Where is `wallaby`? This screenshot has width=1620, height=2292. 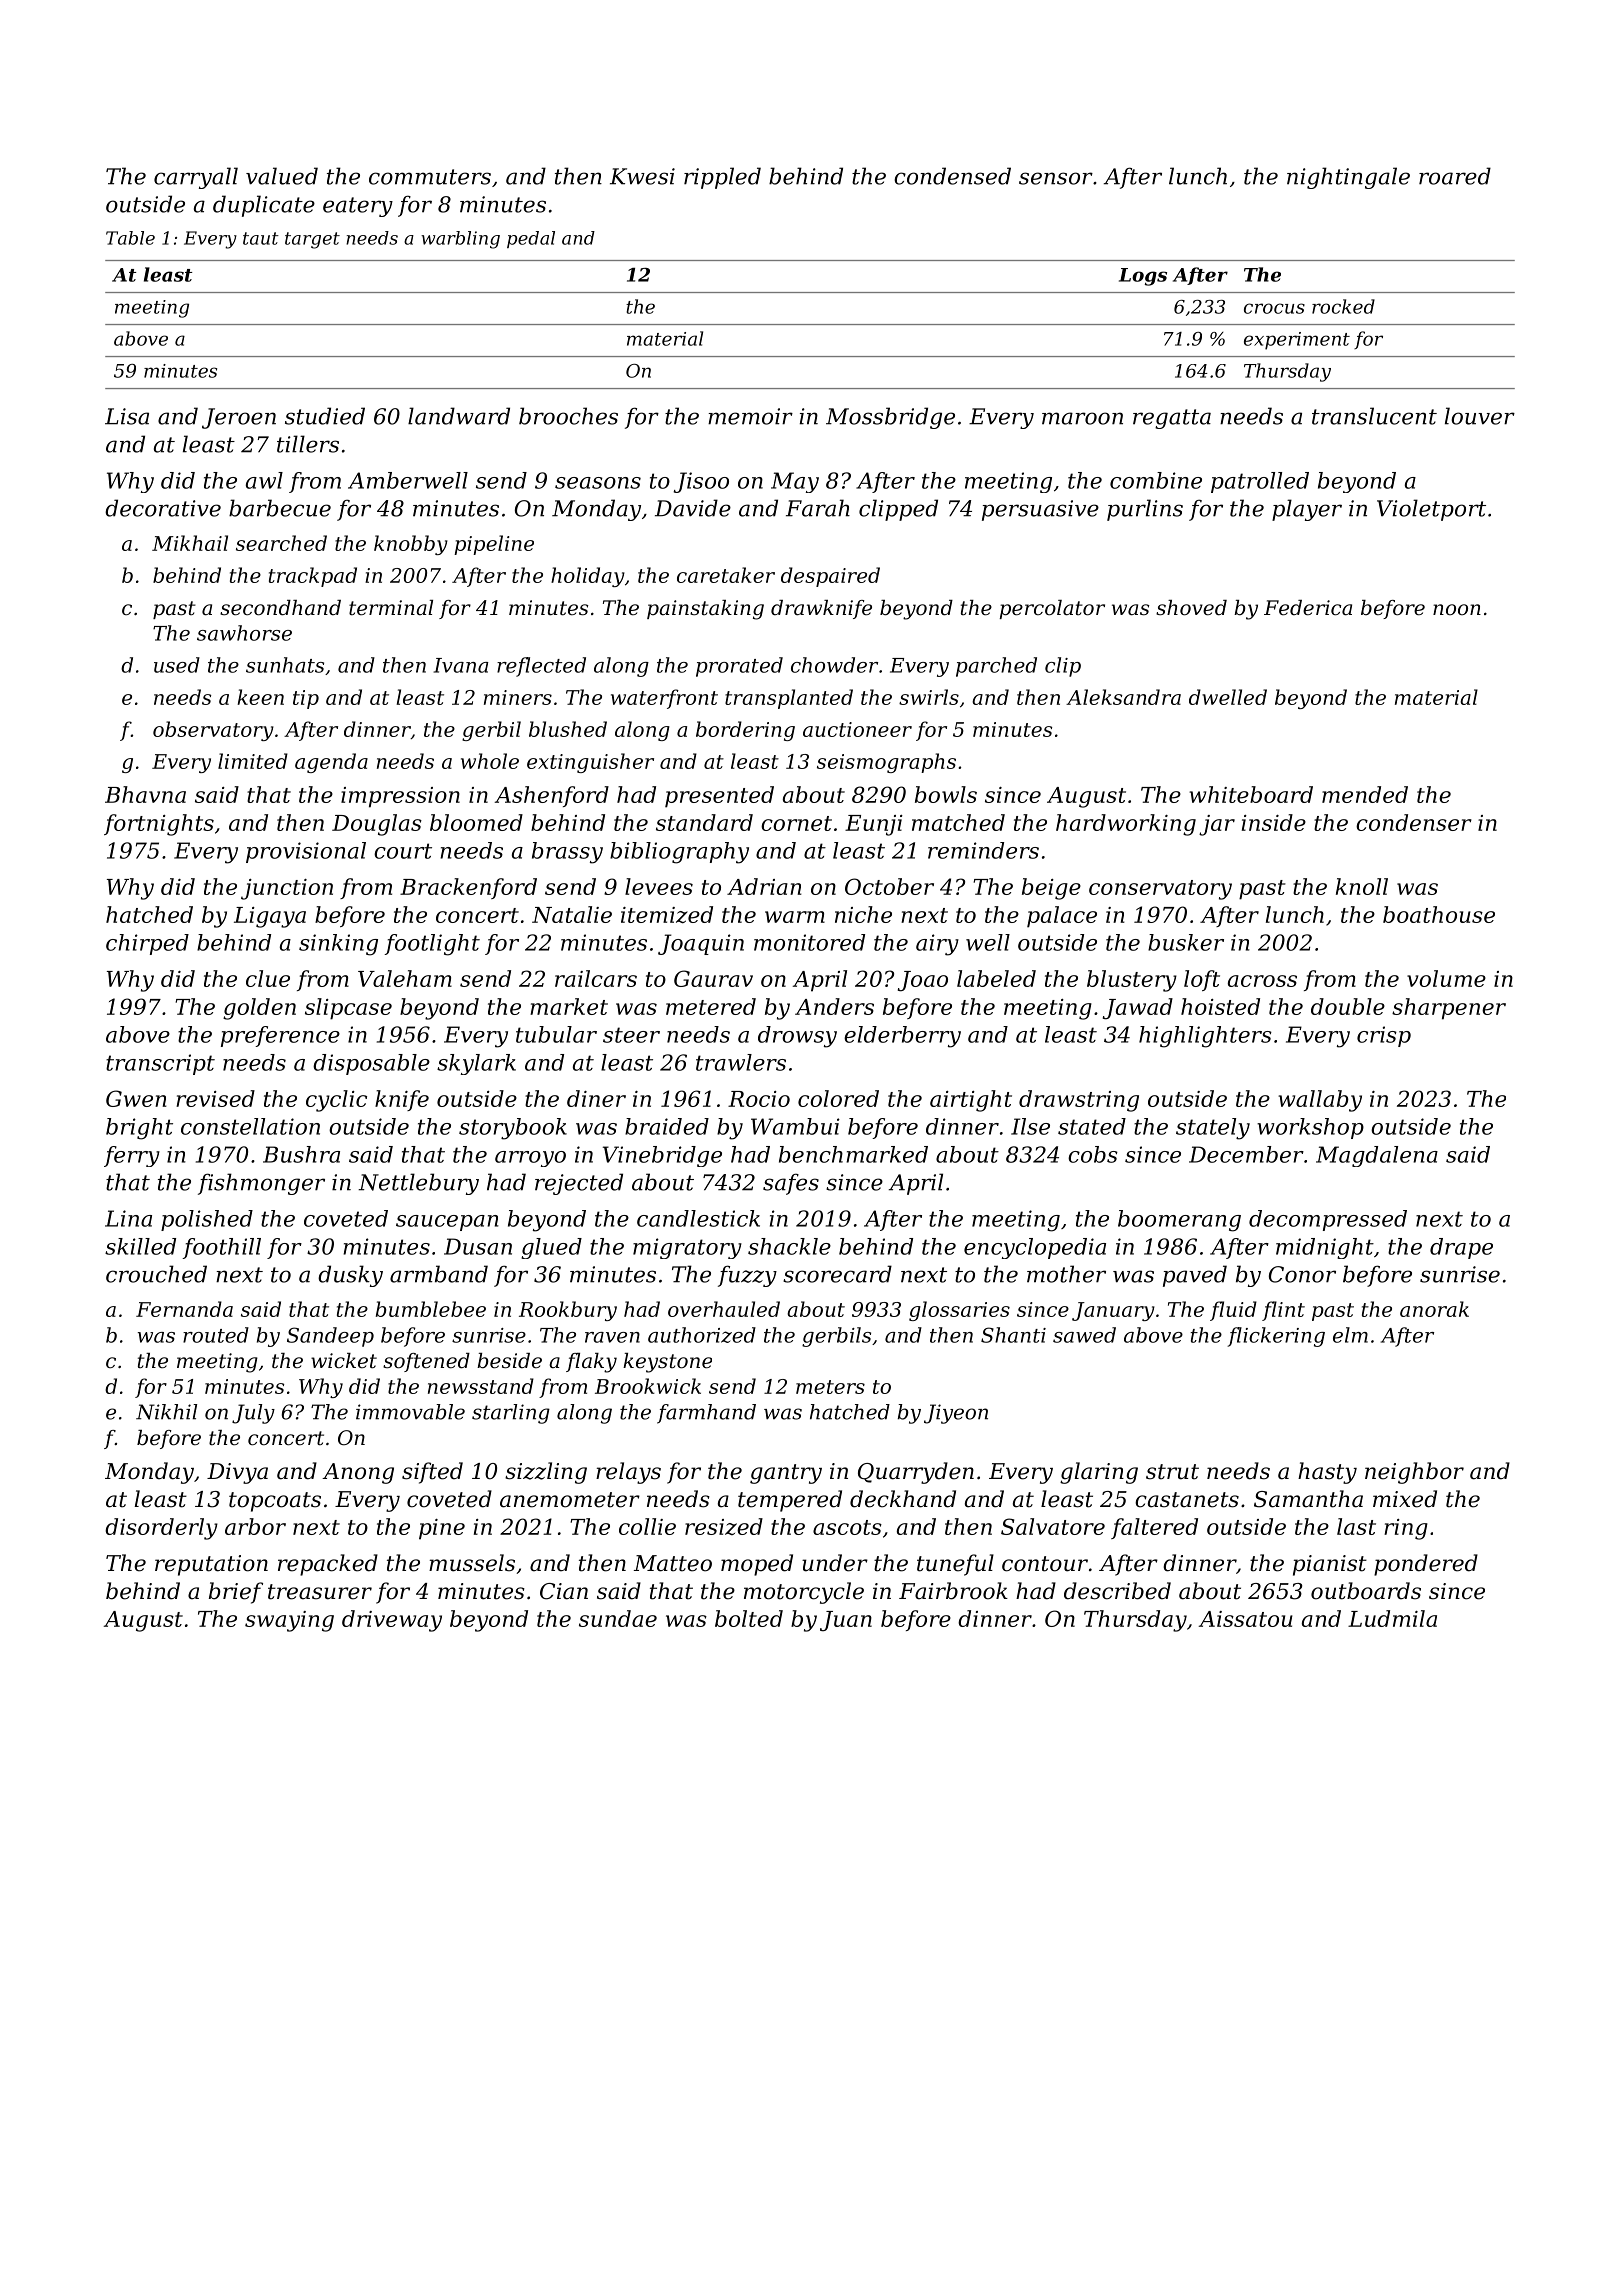
wallaby is located at coordinates (1320, 1101).
